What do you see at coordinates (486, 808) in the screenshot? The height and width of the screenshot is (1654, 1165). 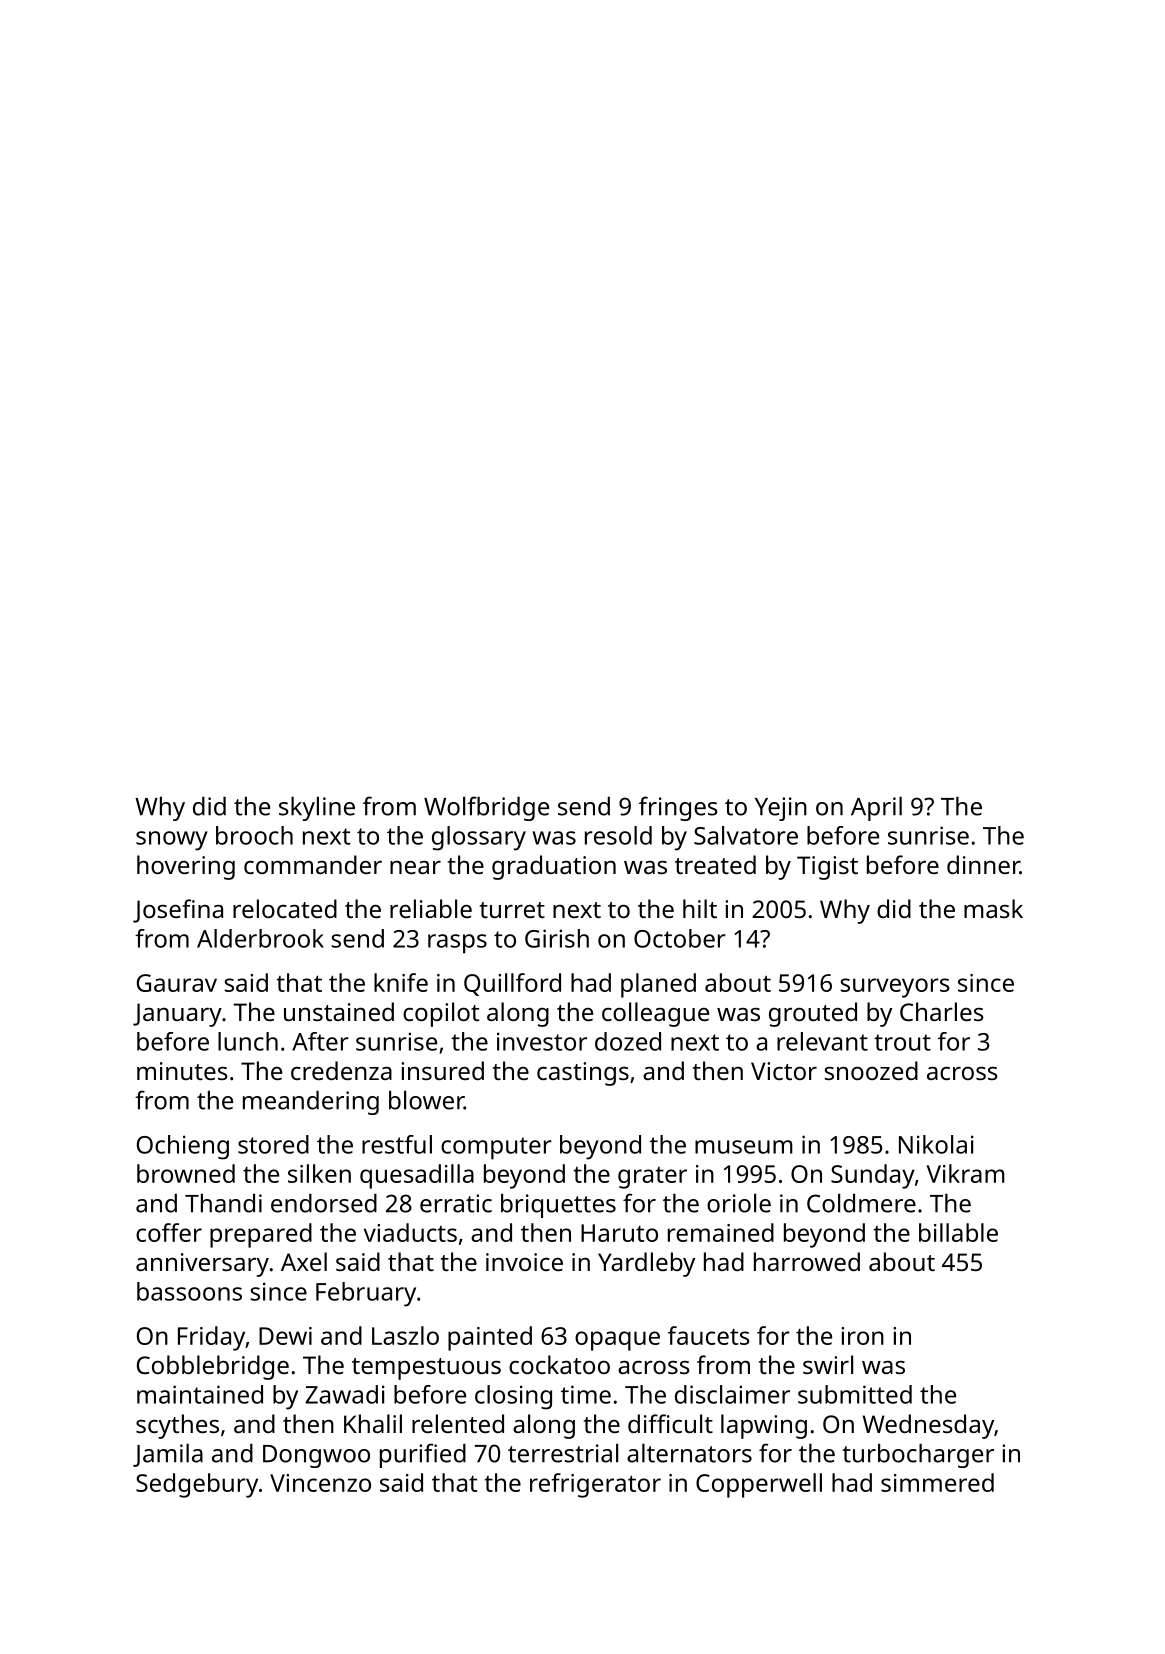 I see `Wolfbridge` at bounding box center [486, 808].
